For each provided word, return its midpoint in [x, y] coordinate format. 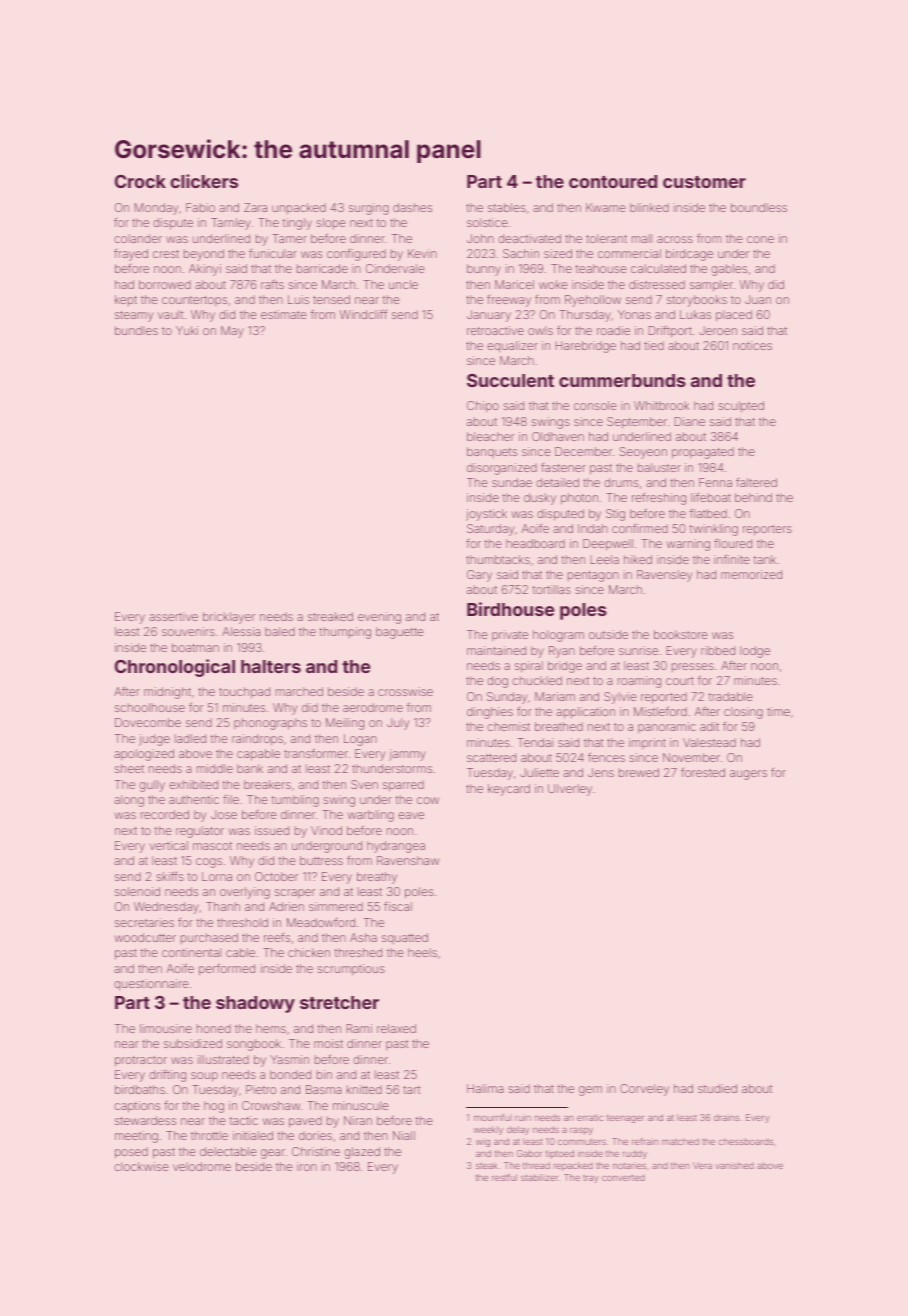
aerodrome [373, 707]
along [129, 801]
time [778, 711]
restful [504, 1177]
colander [138, 238]
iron [307, 1166]
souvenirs [188, 631]
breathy [377, 878]
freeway [509, 301]
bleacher [490, 436]
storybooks [697, 301]
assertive [173, 616]
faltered [756, 482]
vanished [734, 1165]
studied [717, 1088]
